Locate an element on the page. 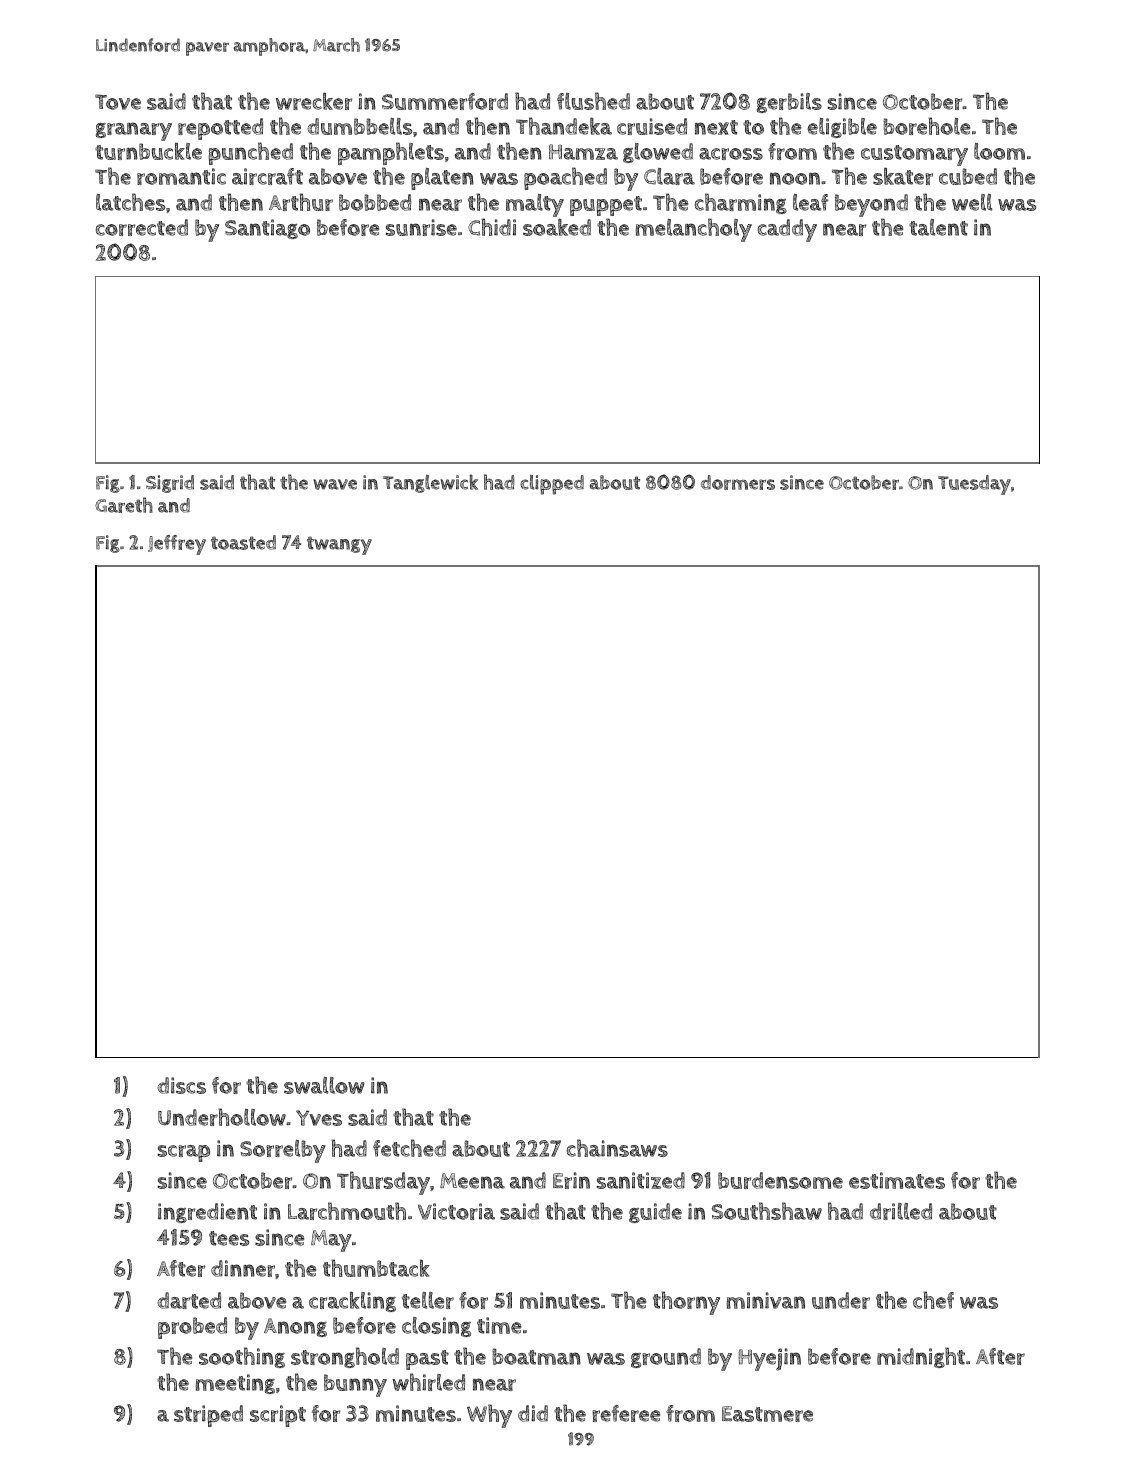  borehole is located at coordinates (926, 126).
